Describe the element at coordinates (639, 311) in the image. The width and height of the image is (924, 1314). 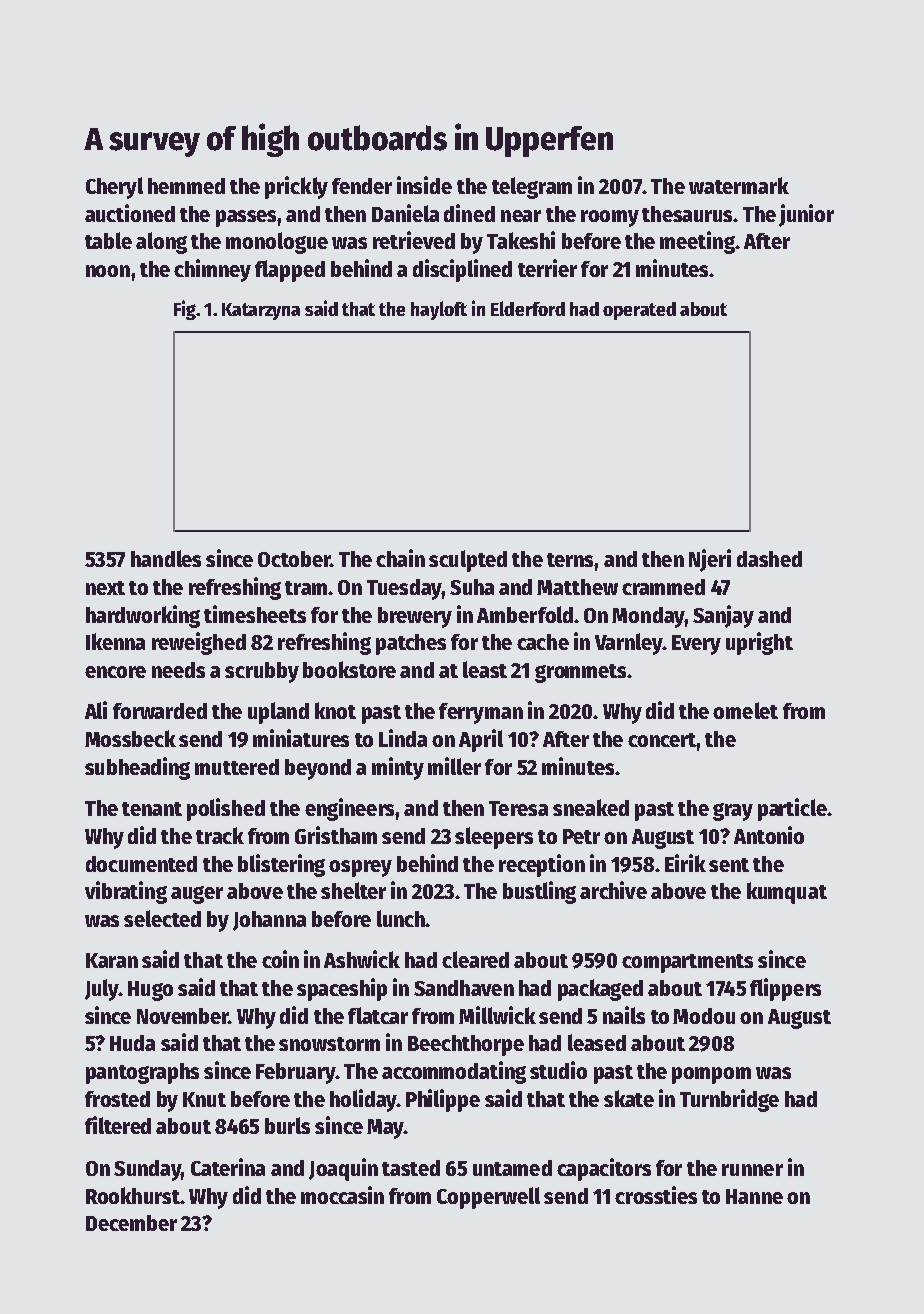
I see `operated` at that location.
